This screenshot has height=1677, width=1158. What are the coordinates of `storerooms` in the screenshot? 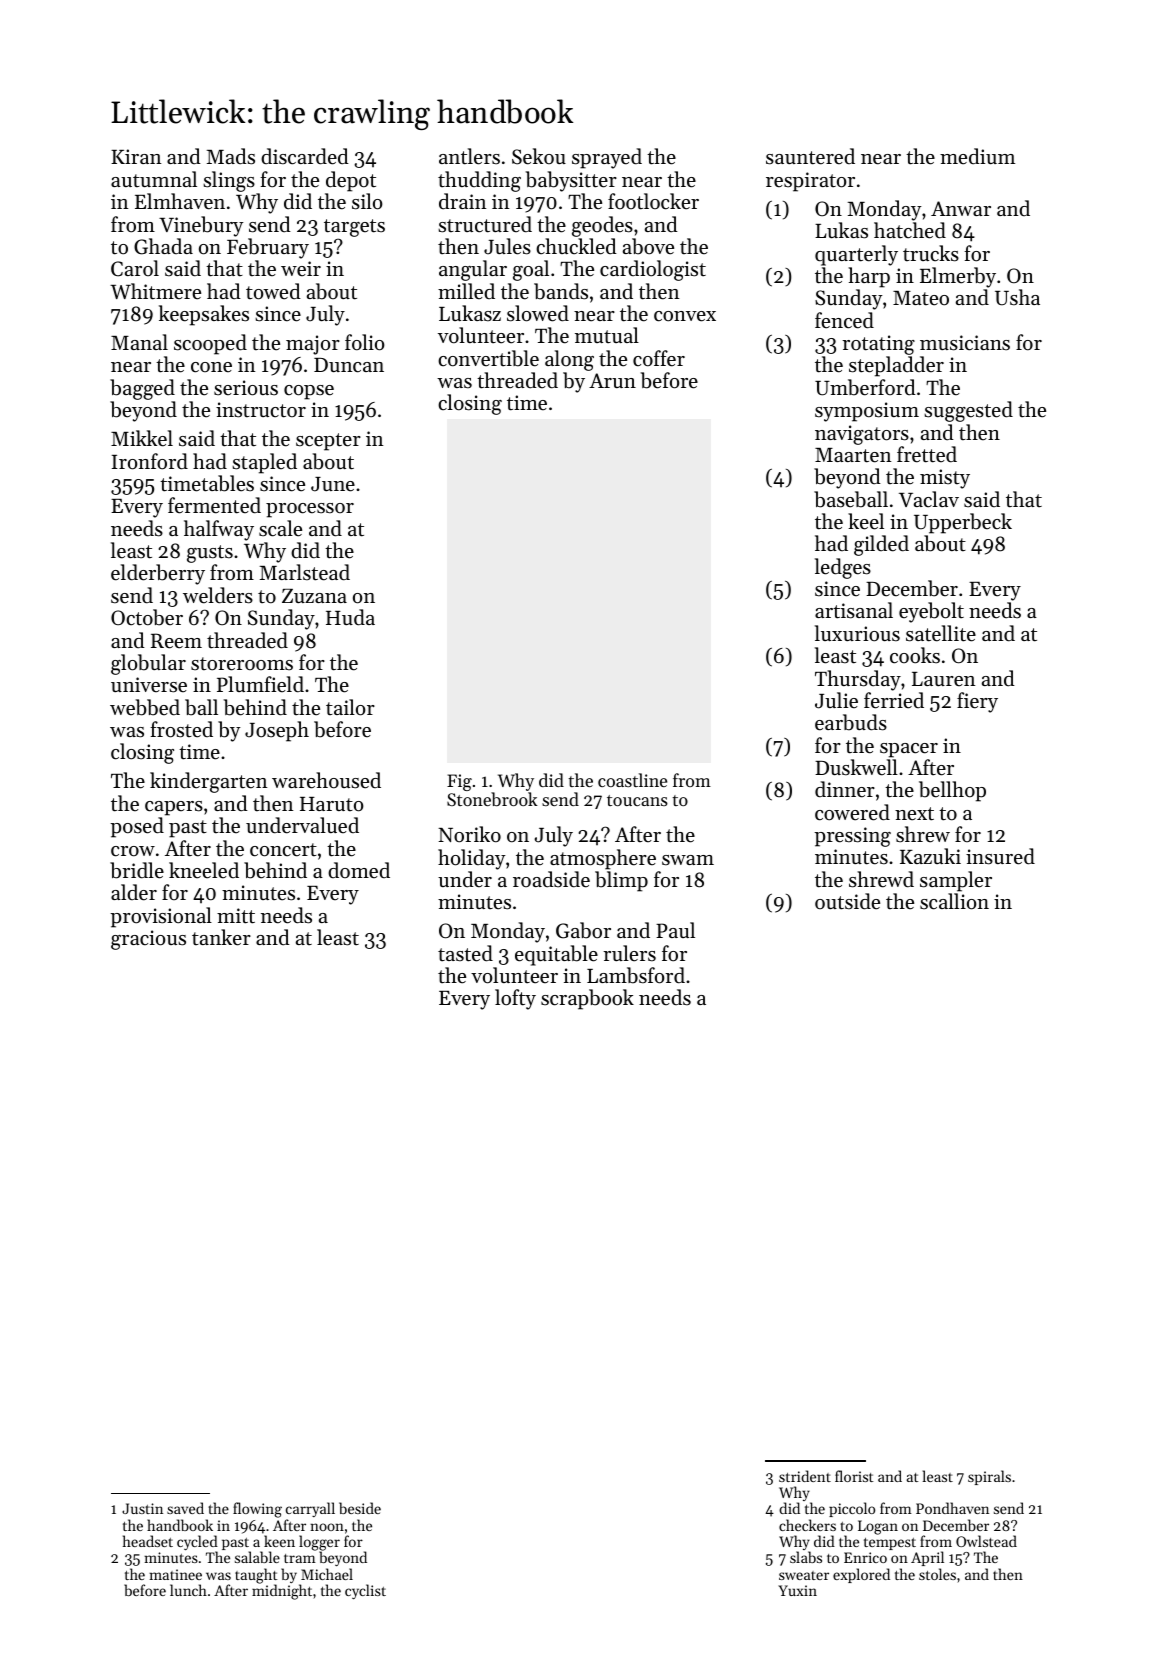 It's located at (242, 664).
